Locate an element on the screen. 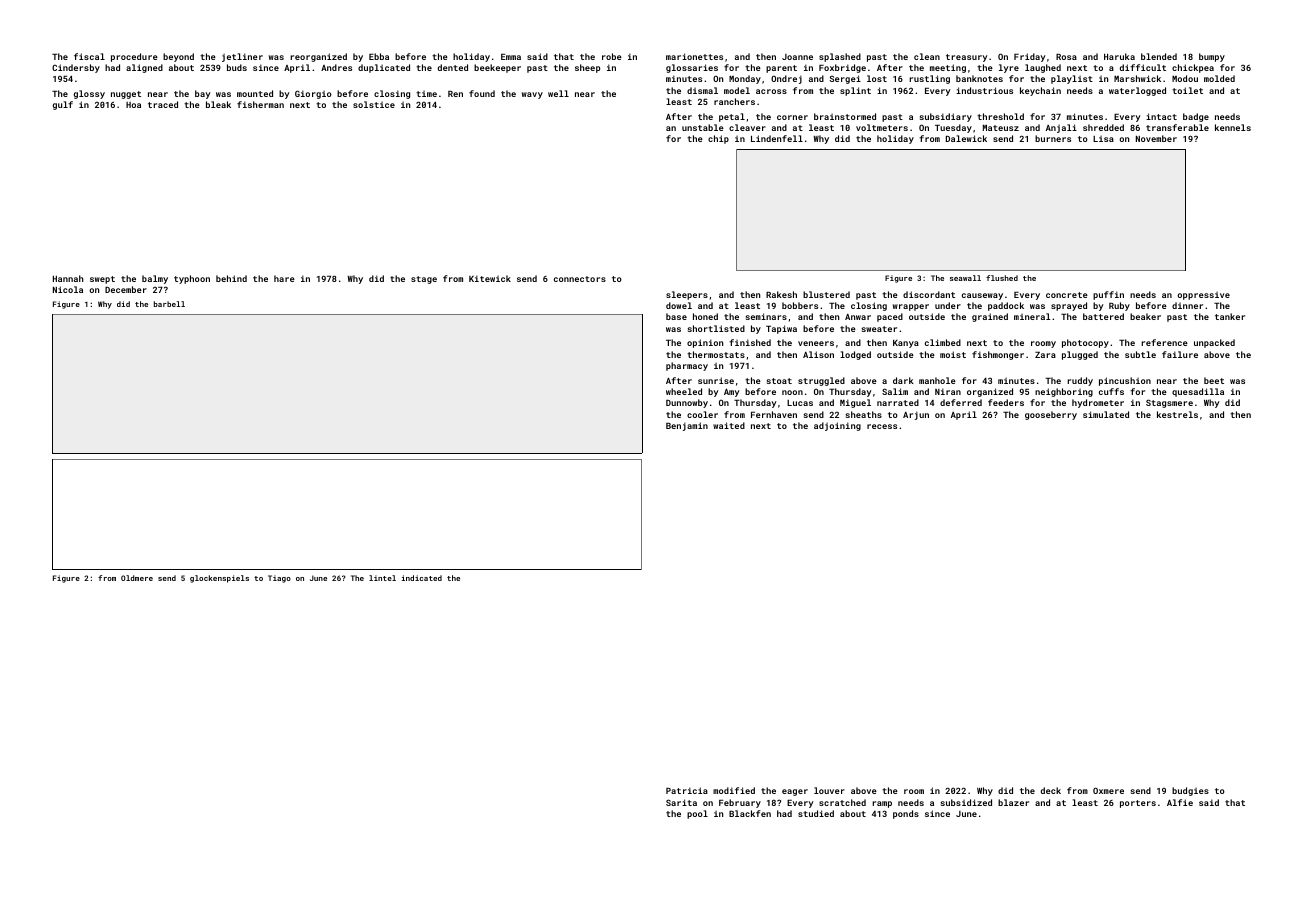 This screenshot has height=924, width=1308. Ebba is located at coordinates (379, 56).
